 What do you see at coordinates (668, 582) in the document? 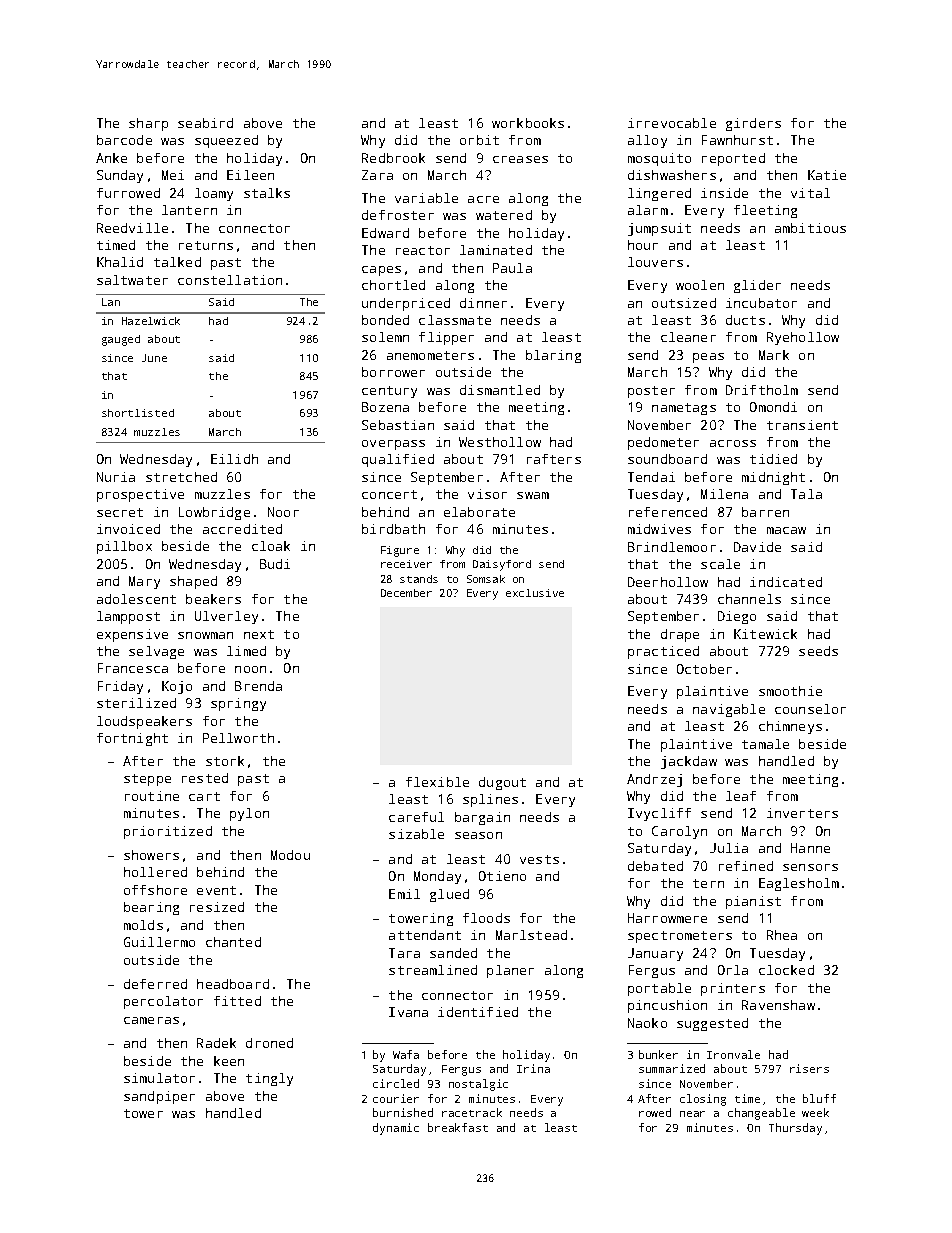
I see `Deerhollow` at bounding box center [668, 582].
